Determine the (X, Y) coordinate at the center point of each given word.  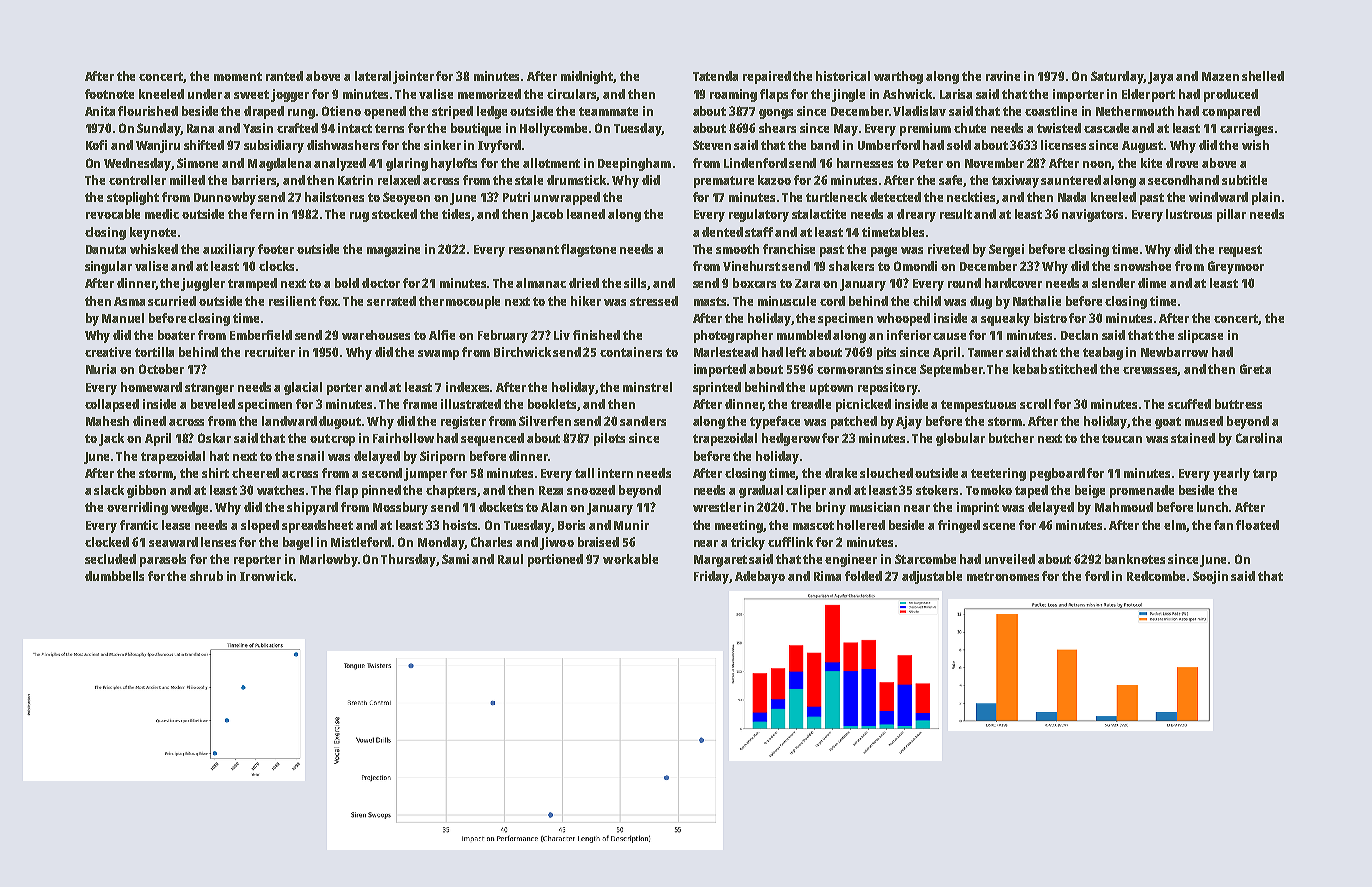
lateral (373, 76)
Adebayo (760, 577)
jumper (425, 474)
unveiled (1010, 559)
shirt (215, 473)
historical (843, 76)
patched (854, 422)
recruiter (270, 352)
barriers (254, 181)
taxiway (1015, 181)
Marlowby (329, 560)
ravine (1003, 76)
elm (1175, 526)
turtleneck (836, 197)
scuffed (1189, 404)
